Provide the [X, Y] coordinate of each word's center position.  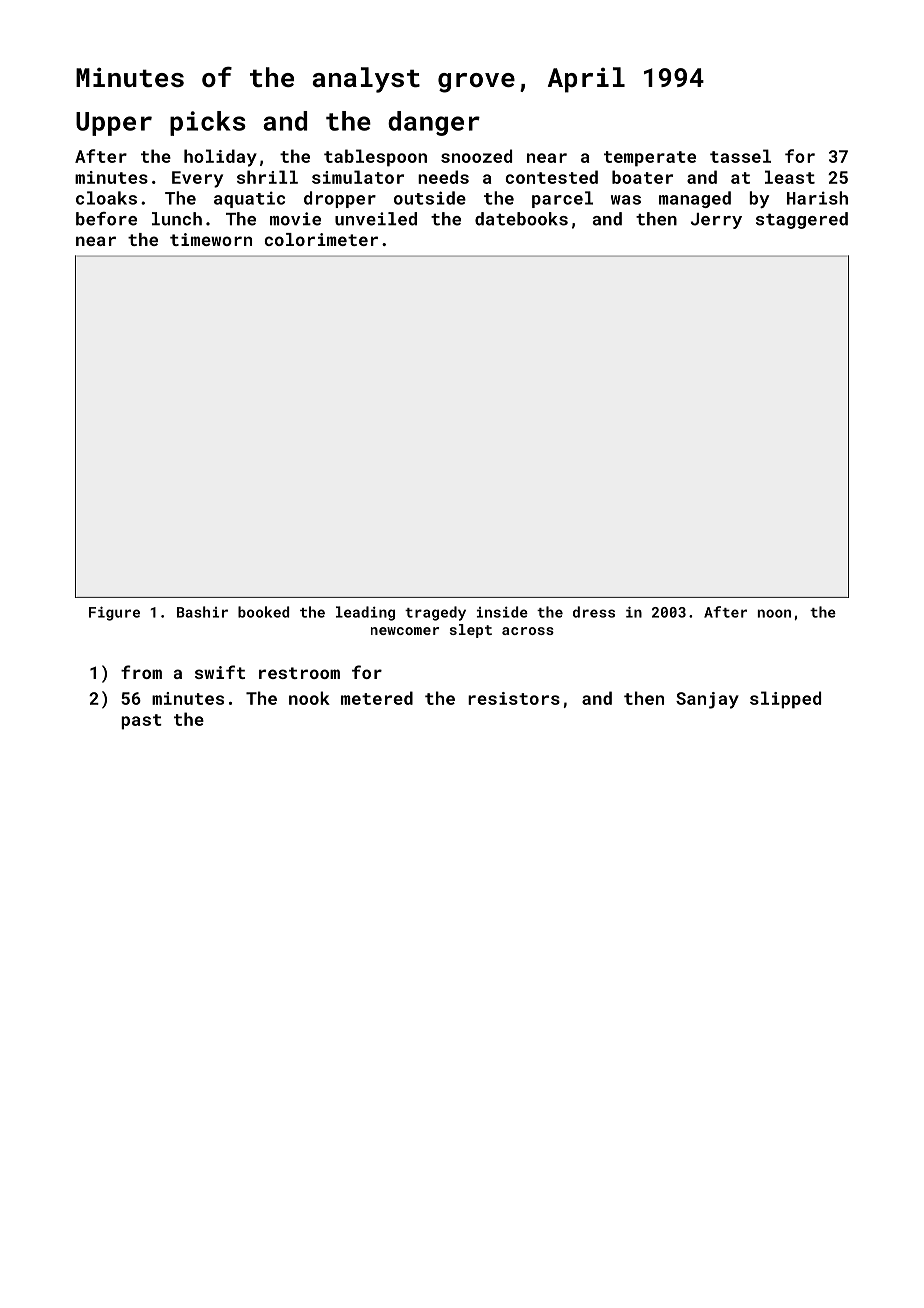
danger [434, 123]
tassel [740, 156]
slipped [785, 700]
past [141, 722]
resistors [514, 698]
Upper [114, 124]
